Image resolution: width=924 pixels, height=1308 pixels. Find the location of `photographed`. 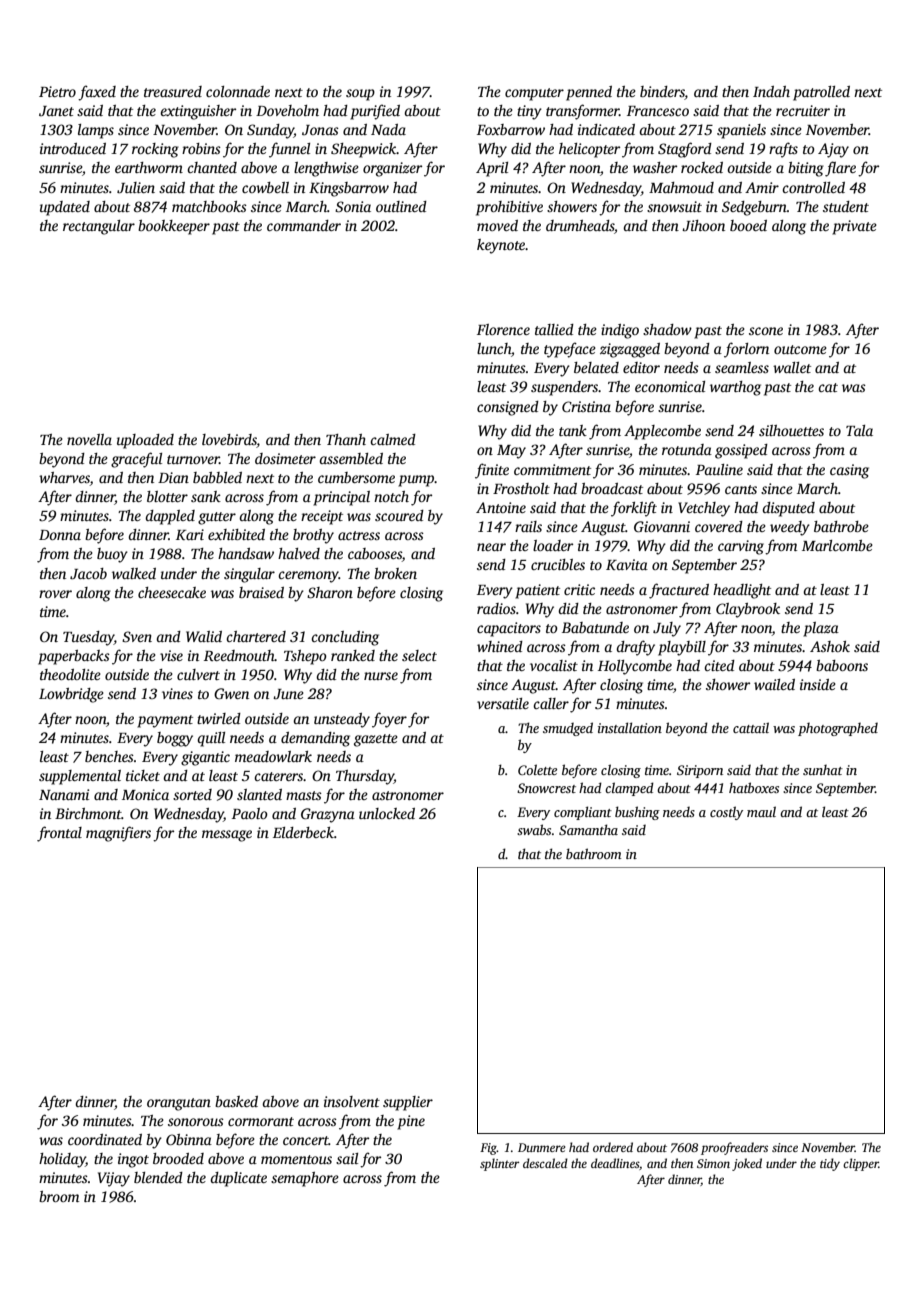

photographed is located at coordinates (838, 729).
